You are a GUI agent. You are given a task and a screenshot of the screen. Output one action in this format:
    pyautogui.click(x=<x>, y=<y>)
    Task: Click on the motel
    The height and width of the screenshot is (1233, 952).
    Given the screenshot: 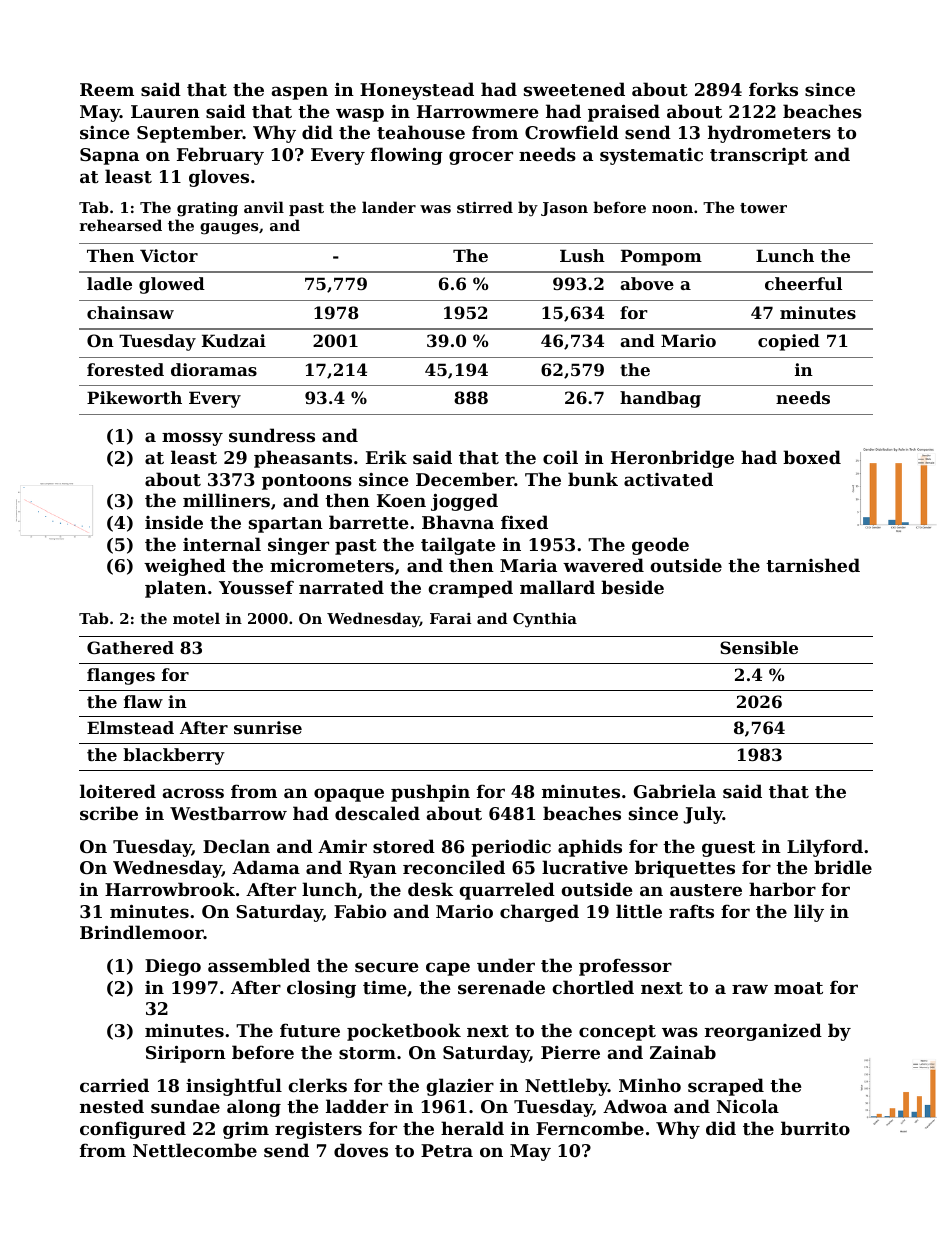 What is the action you would take?
    pyautogui.click(x=196, y=618)
